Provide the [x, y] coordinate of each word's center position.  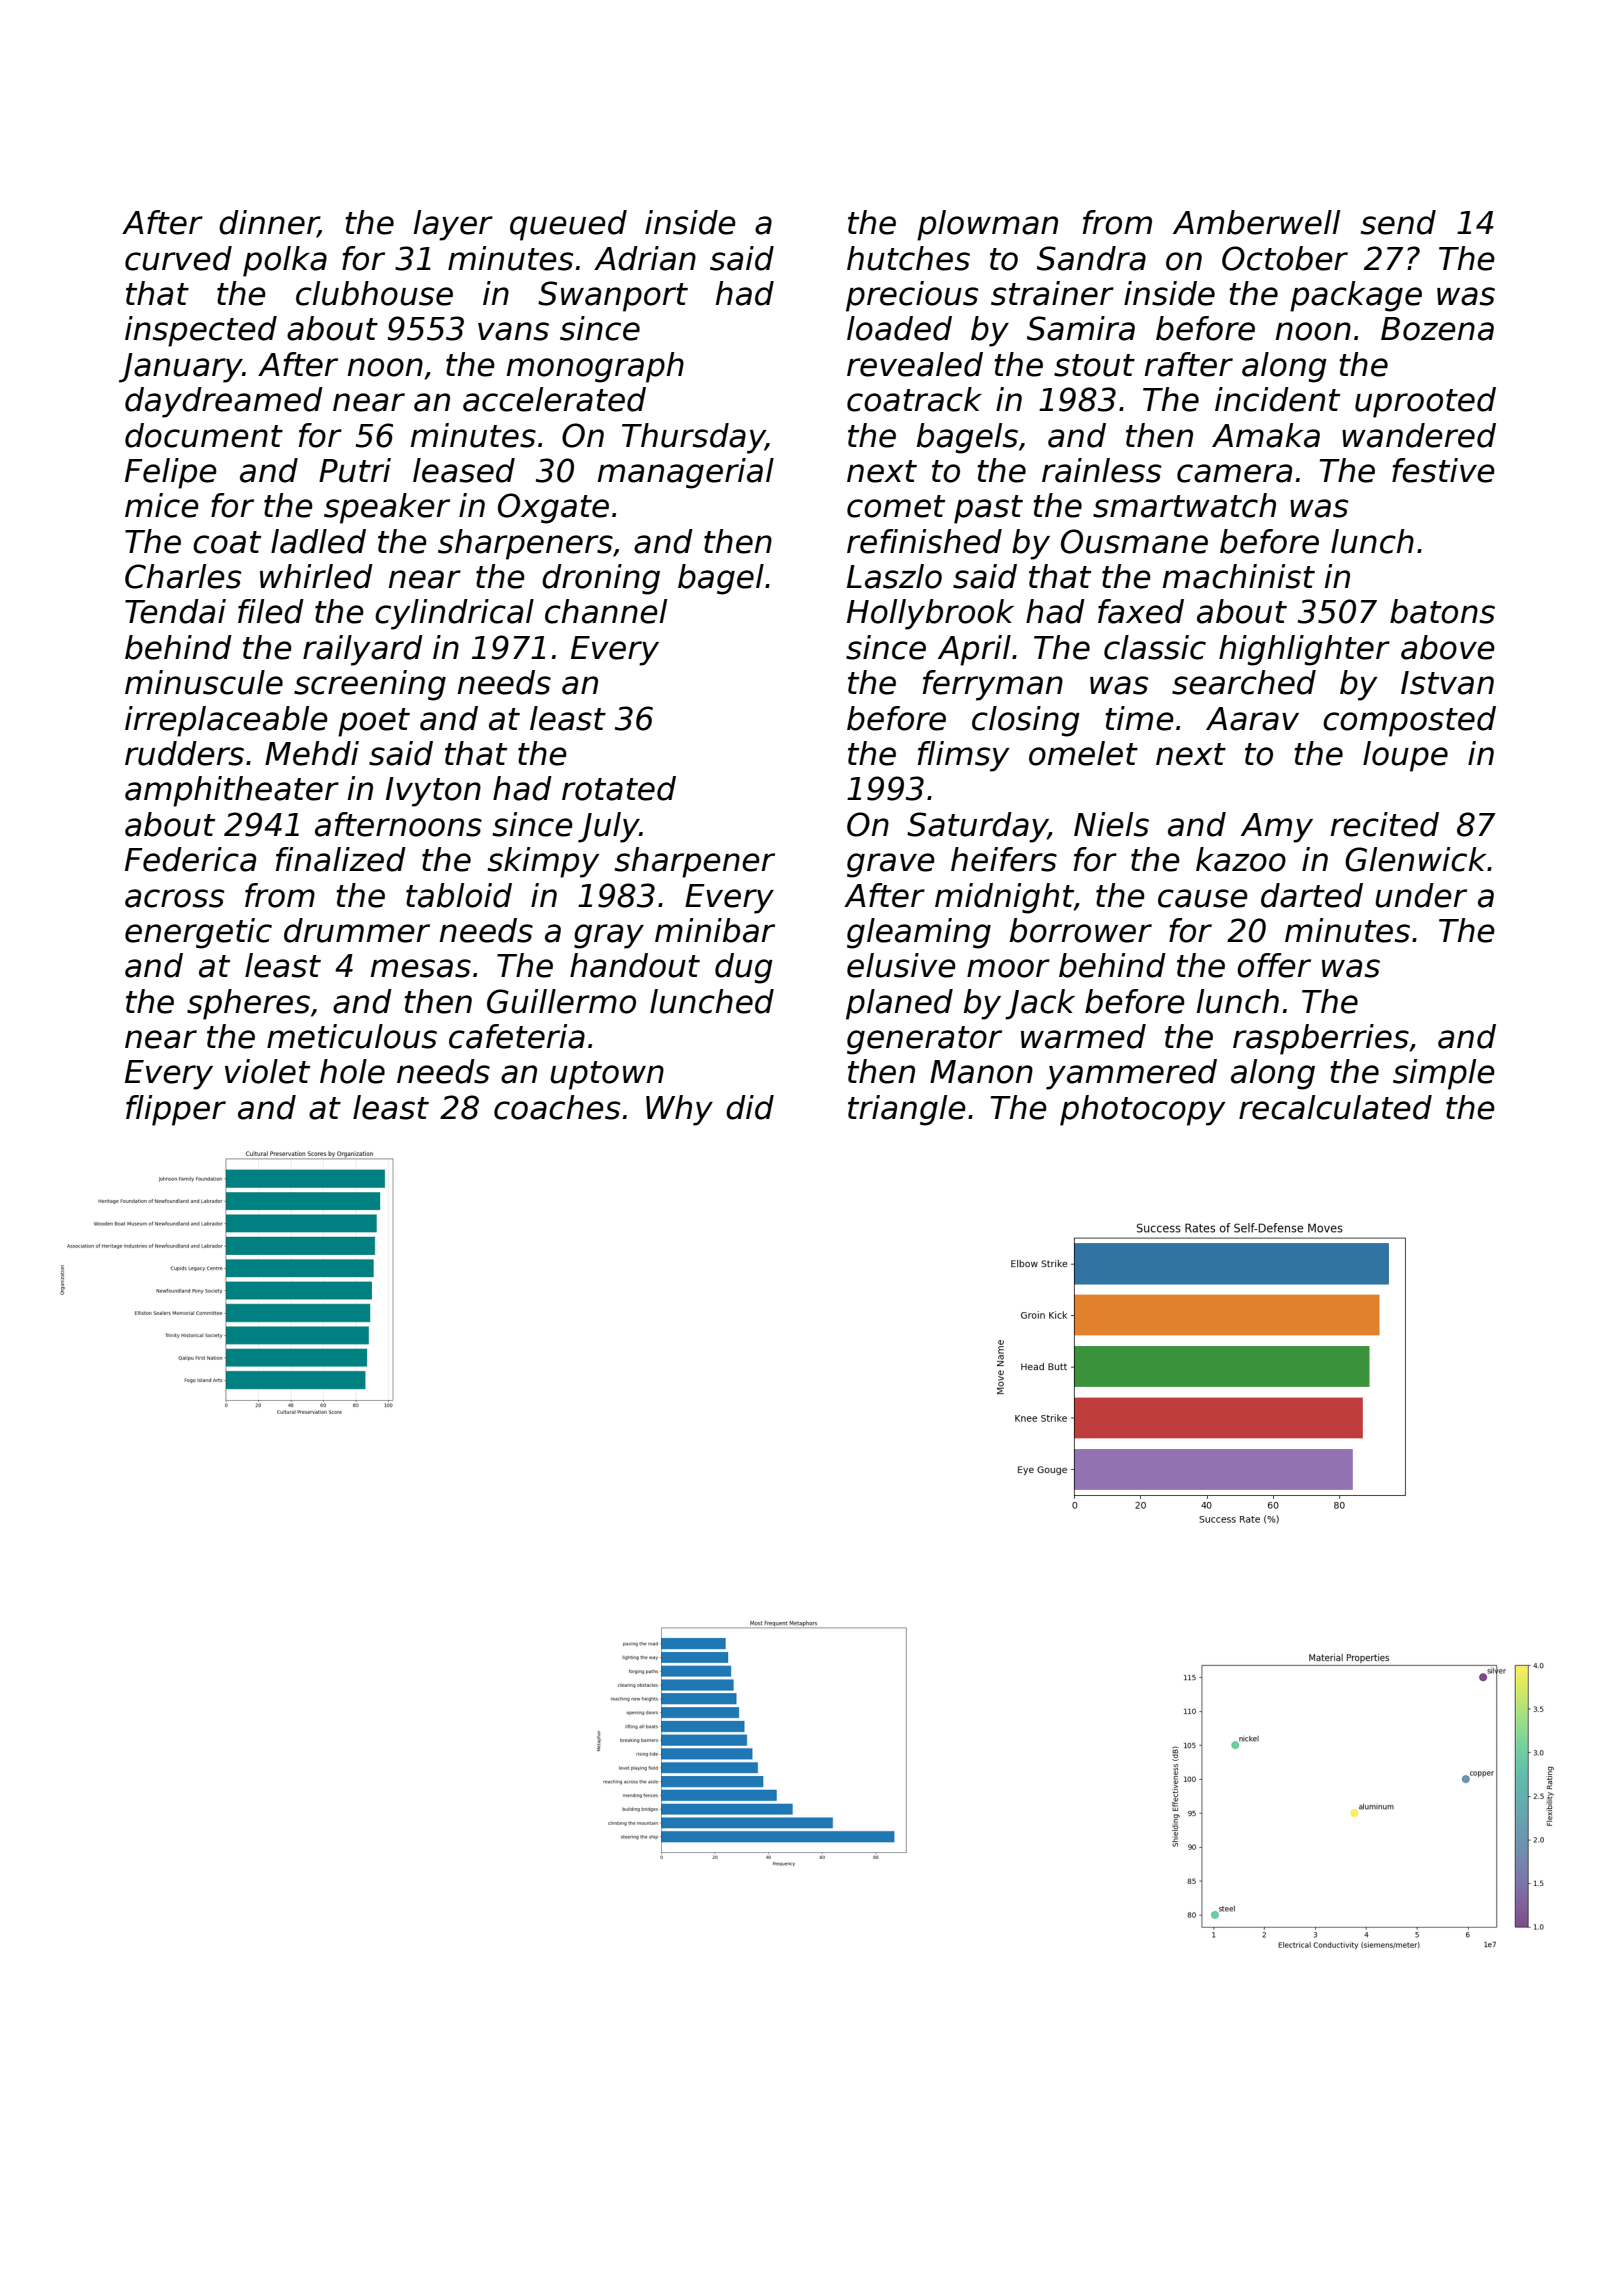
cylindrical [454, 614]
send [1398, 222]
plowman [987, 225]
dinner [268, 223]
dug [744, 968]
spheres [248, 1004]
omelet [1083, 753]
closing [1026, 721]
